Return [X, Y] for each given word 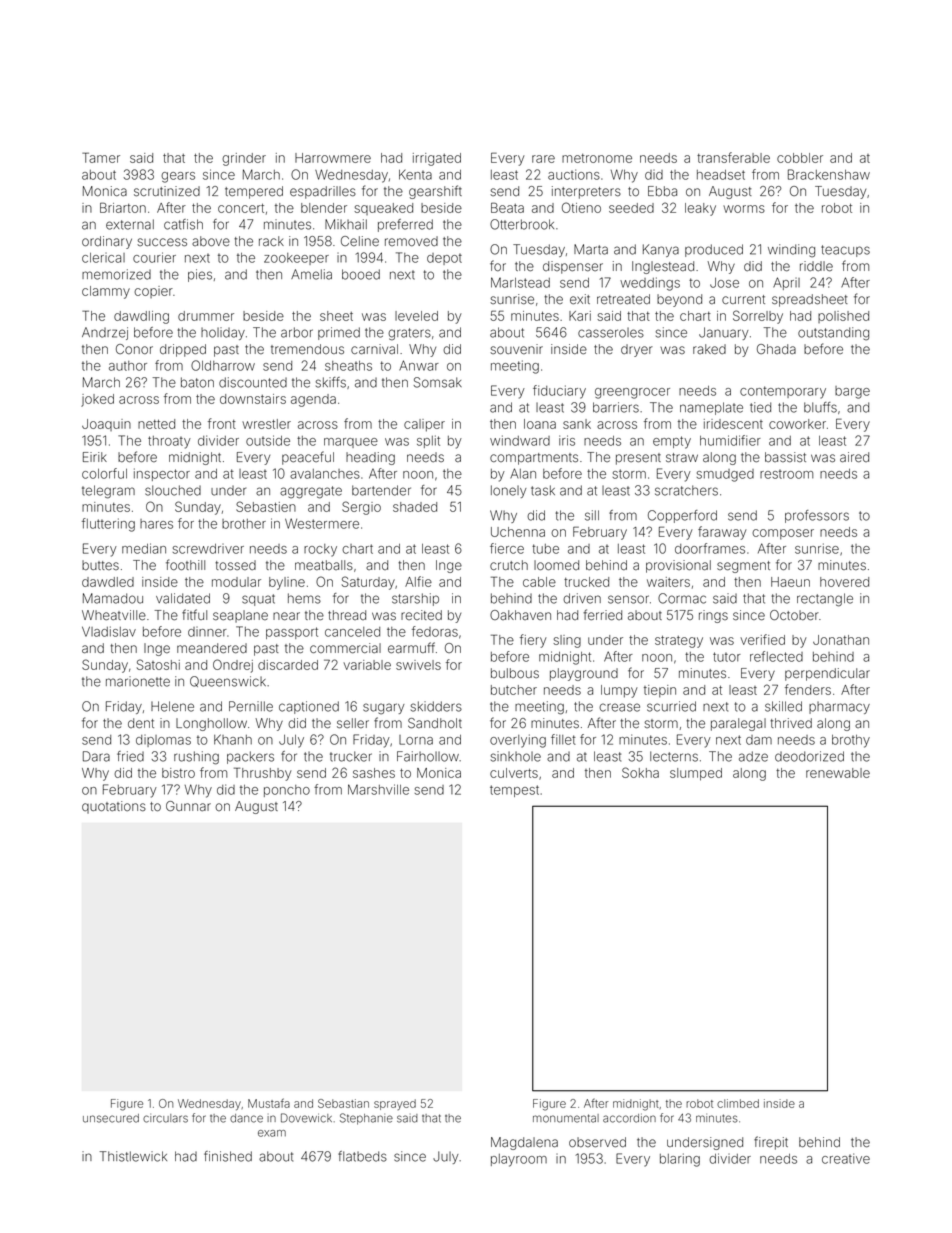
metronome [597, 158]
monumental [566, 1118]
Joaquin [106, 425]
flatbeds [362, 1156]
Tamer [101, 157]
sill [592, 515]
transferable [733, 157]
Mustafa [269, 1103]
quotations [114, 807]
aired [854, 457]
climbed [738, 1103]
